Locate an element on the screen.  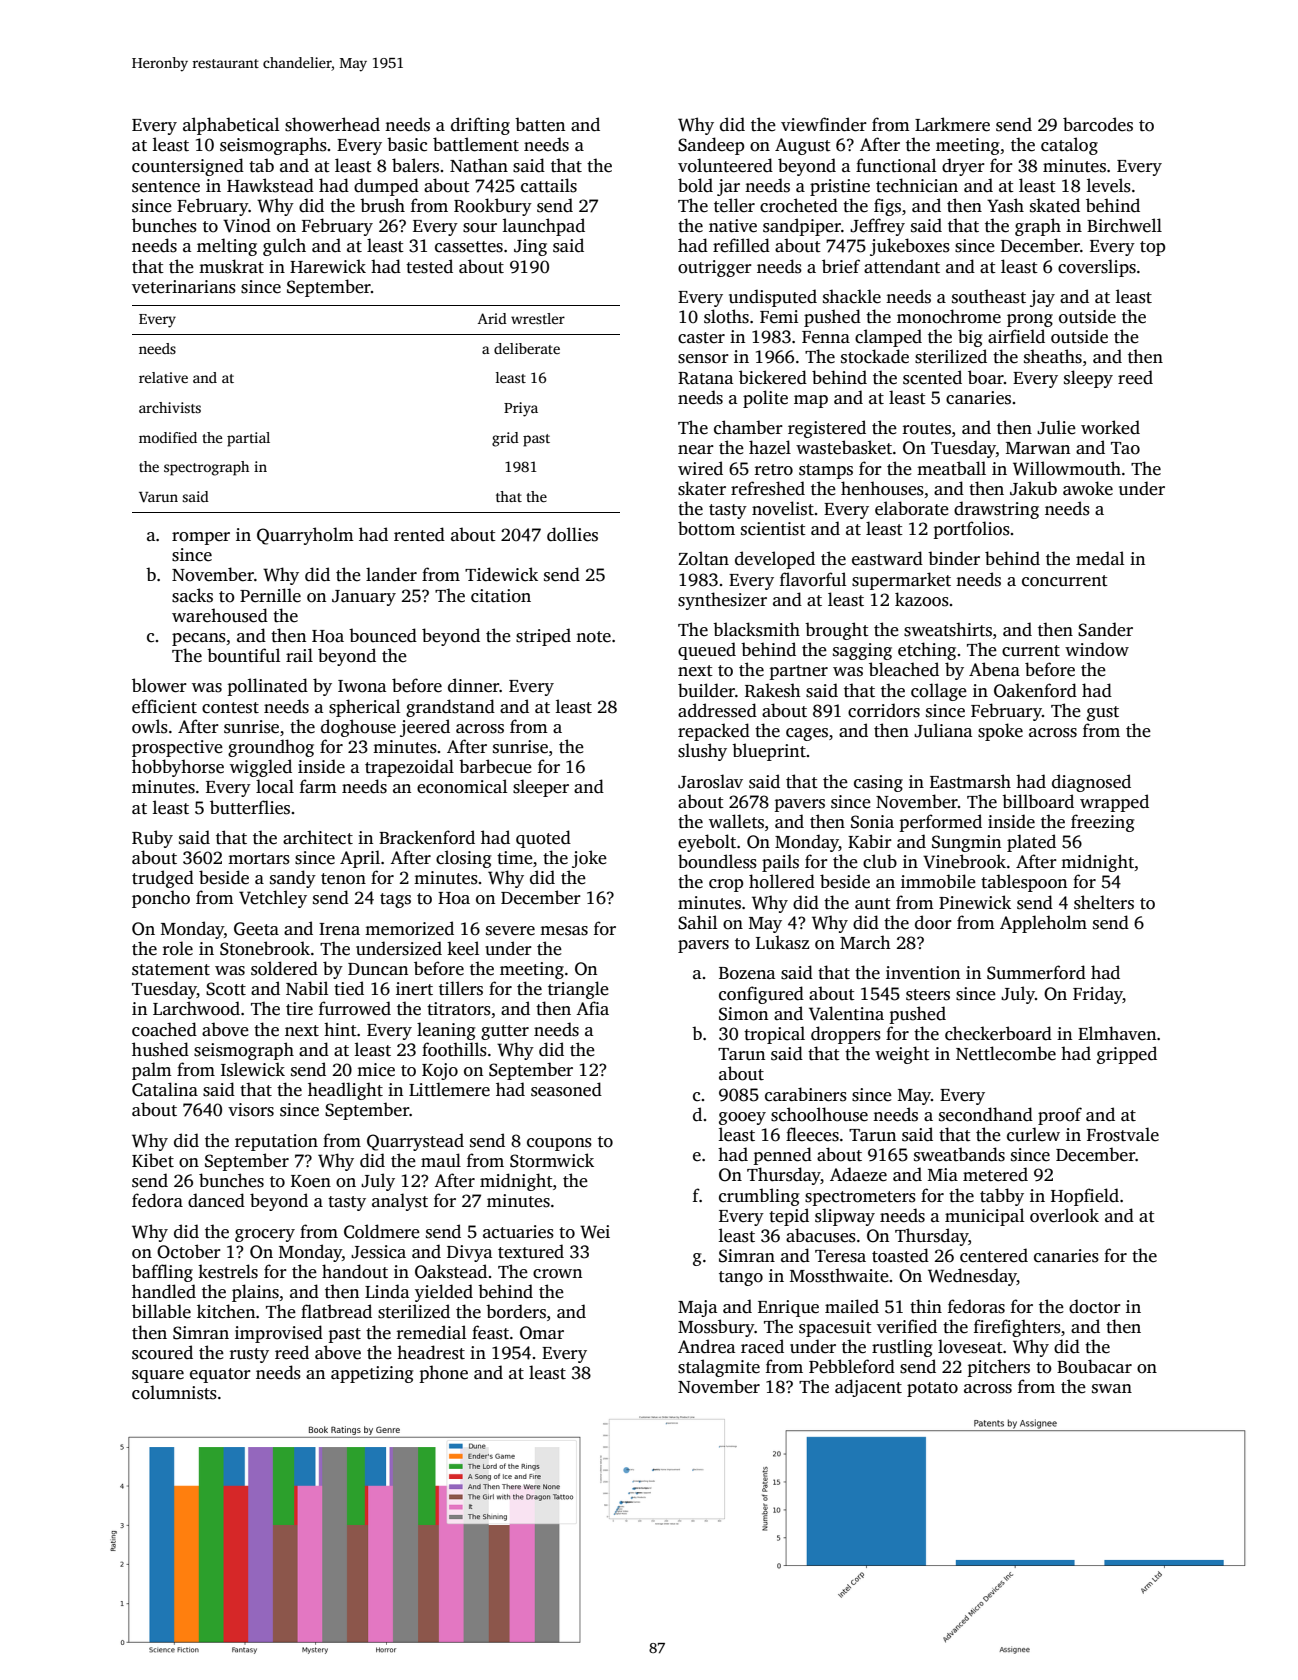
proof is located at coordinates (1060, 1116).
